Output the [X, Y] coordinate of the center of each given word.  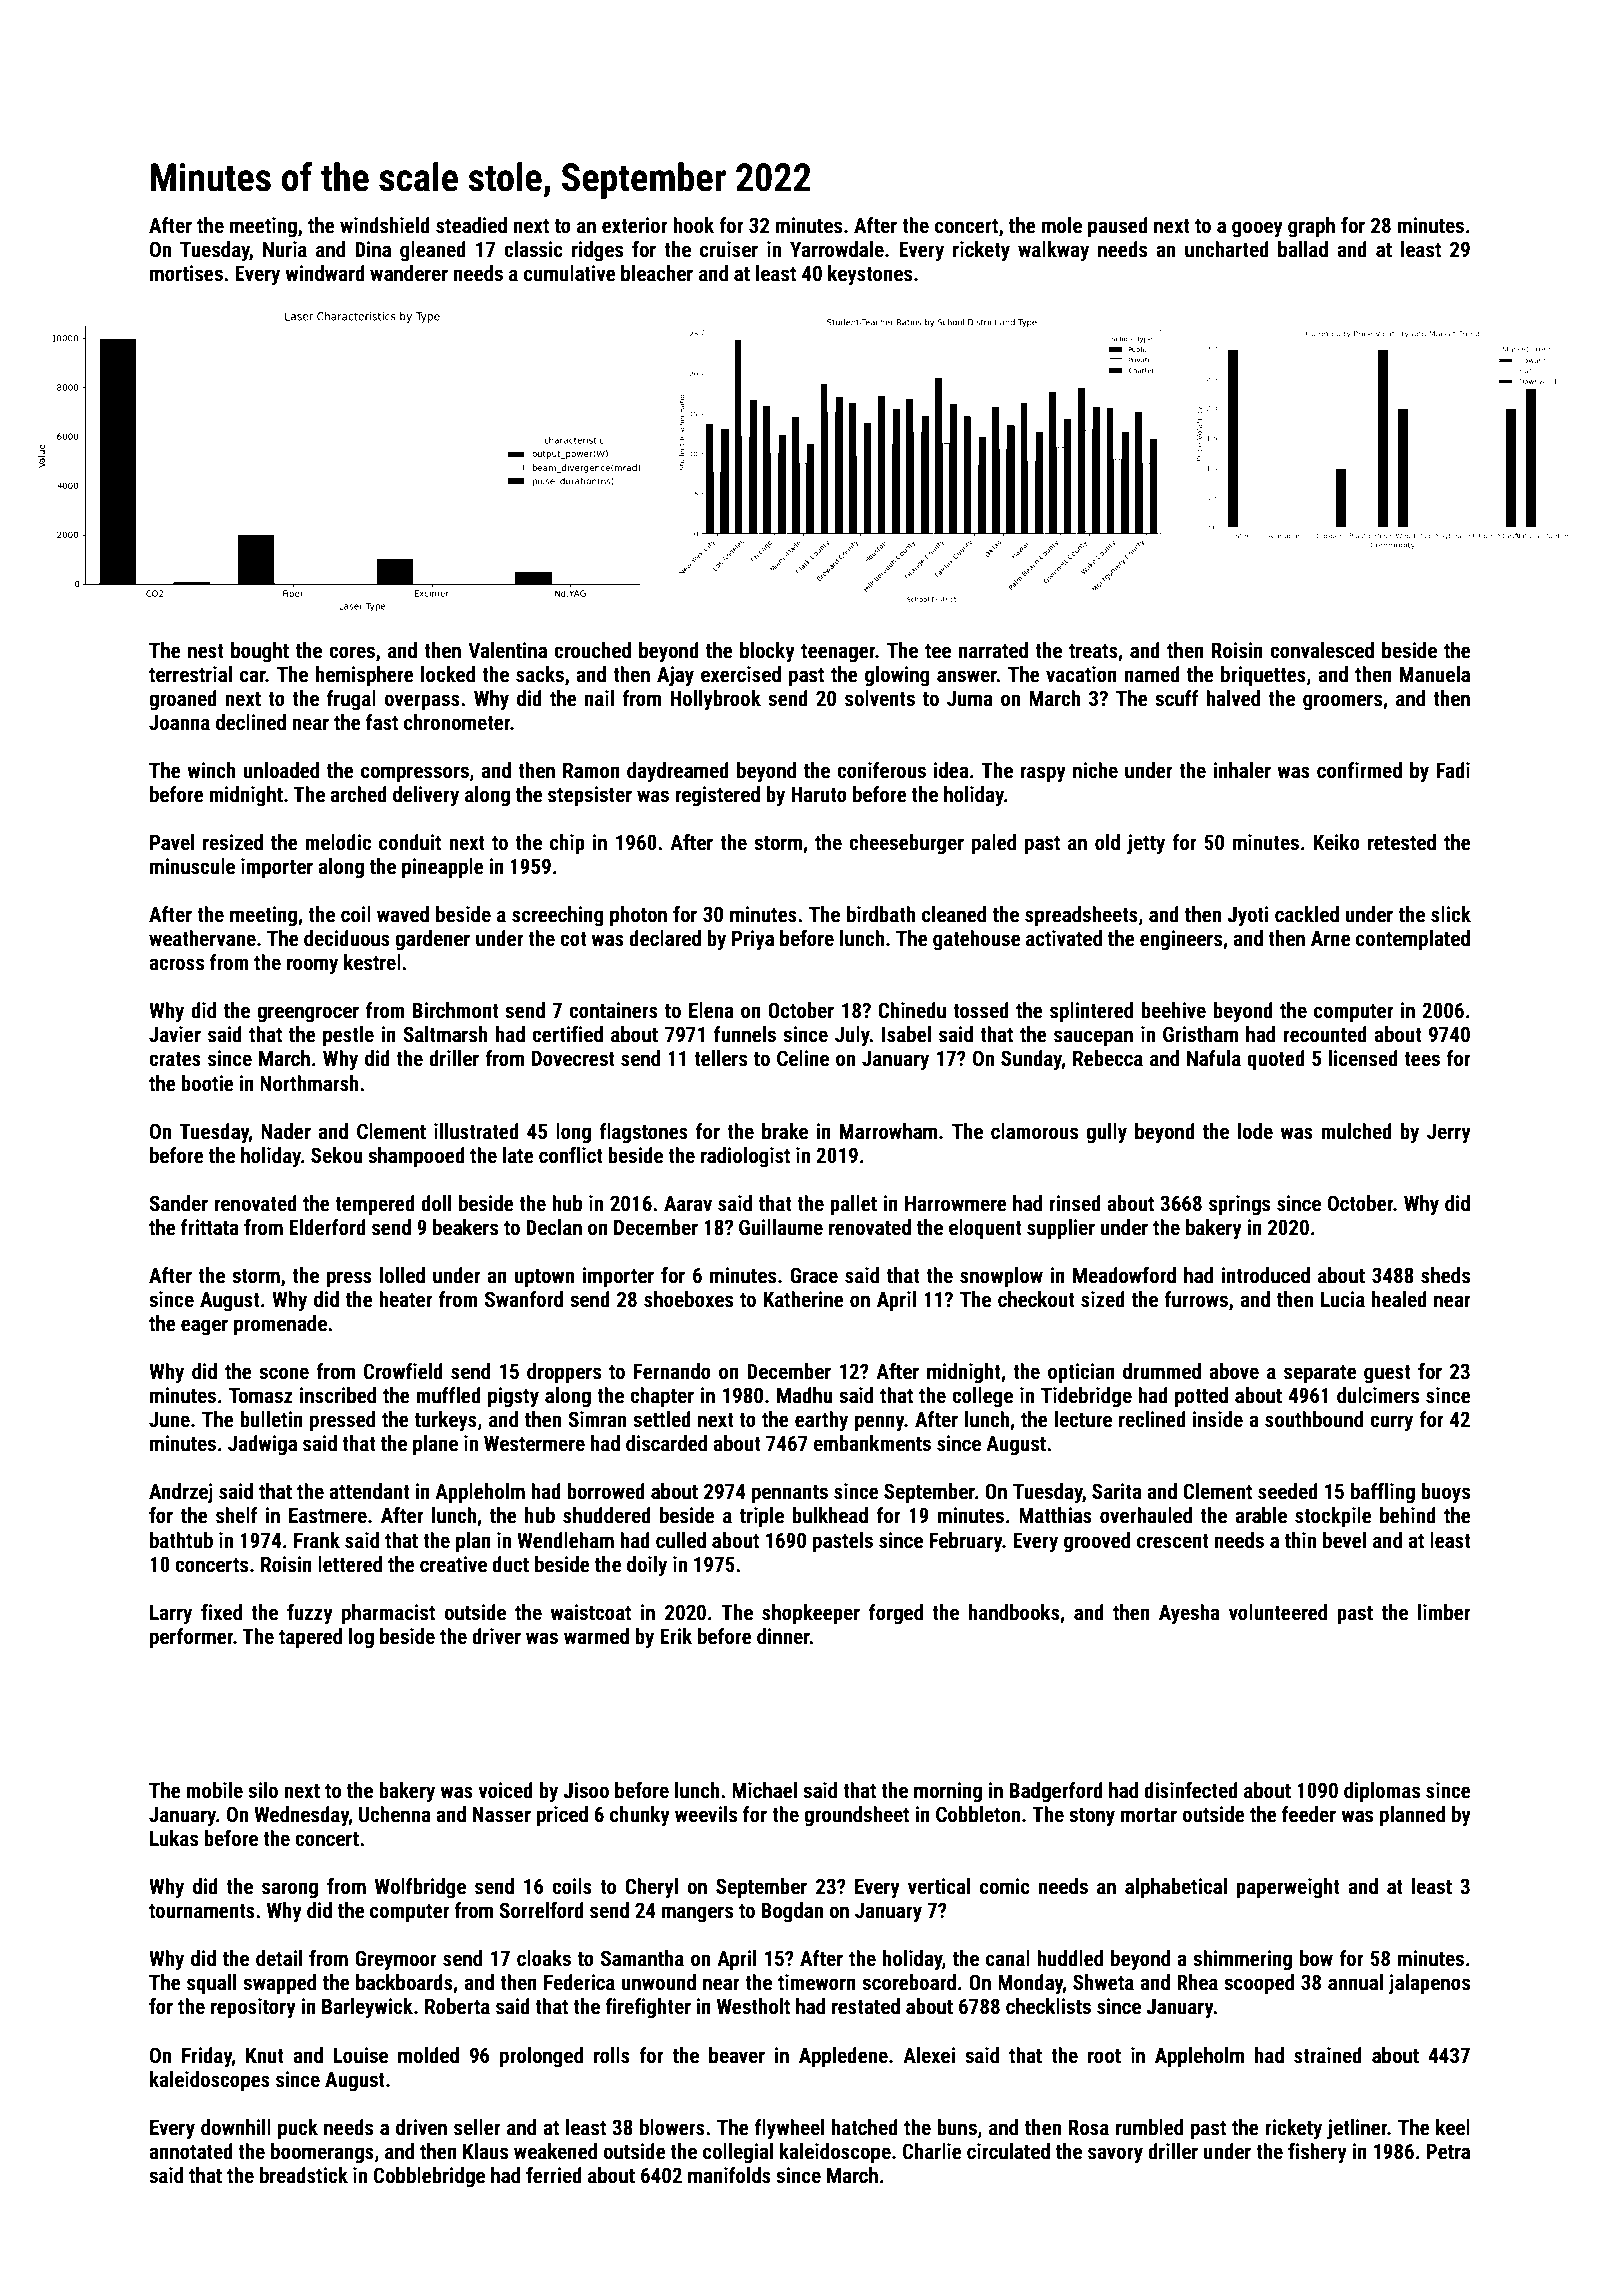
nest [206, 651]
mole [1062, 225]
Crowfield [403, 1371]
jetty [1146, 844]
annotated [191, 2151]
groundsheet [856, 1816]
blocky [767, 652]
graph [1311, 227]
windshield [385, 225]
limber [1444, 1612]
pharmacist [388, 1614]
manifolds [729, 2175]
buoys [1445, 1493]
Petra [1448, 2152]
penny [880, 1423]
